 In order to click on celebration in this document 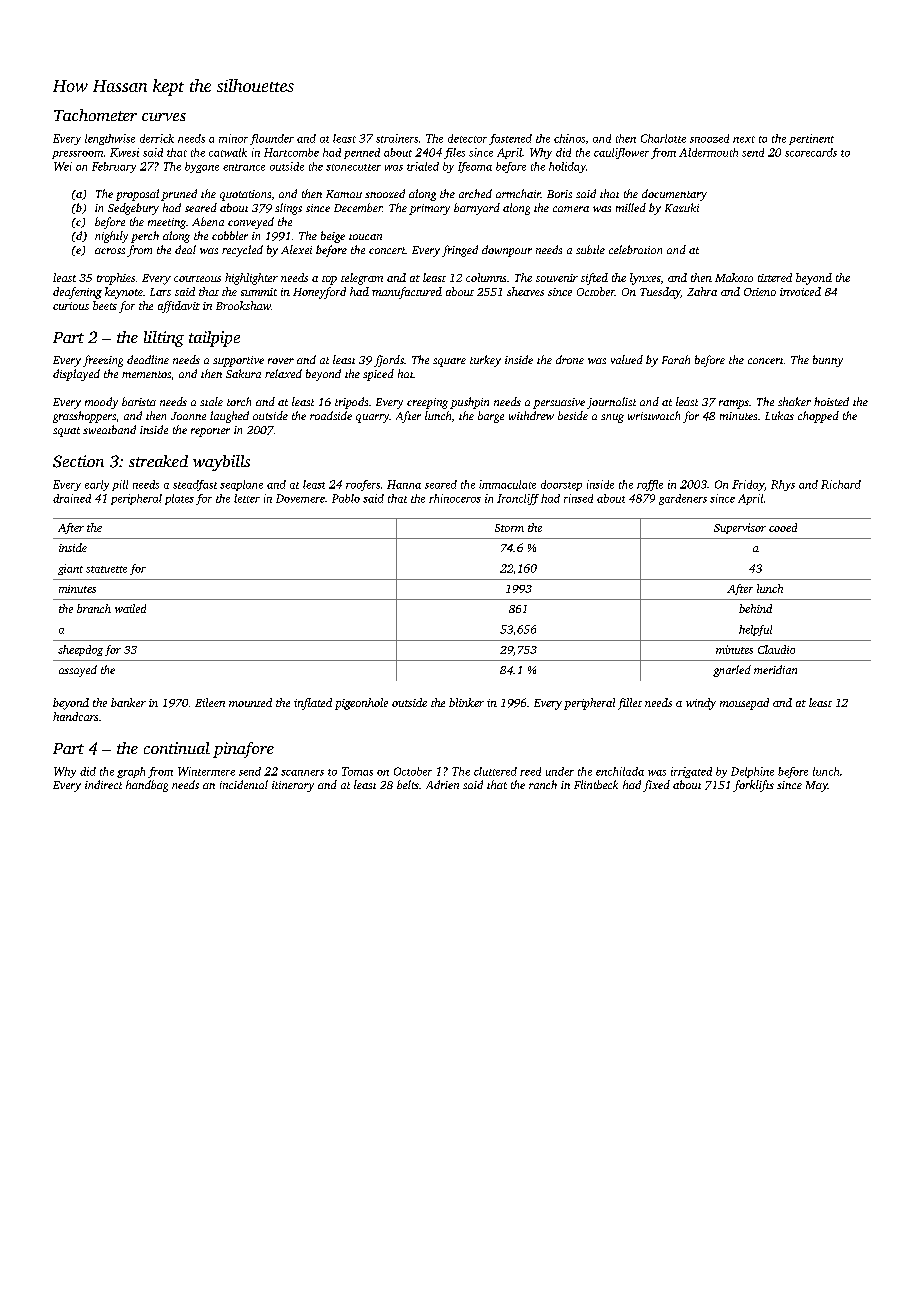, I will do `click(635, 249)`.
